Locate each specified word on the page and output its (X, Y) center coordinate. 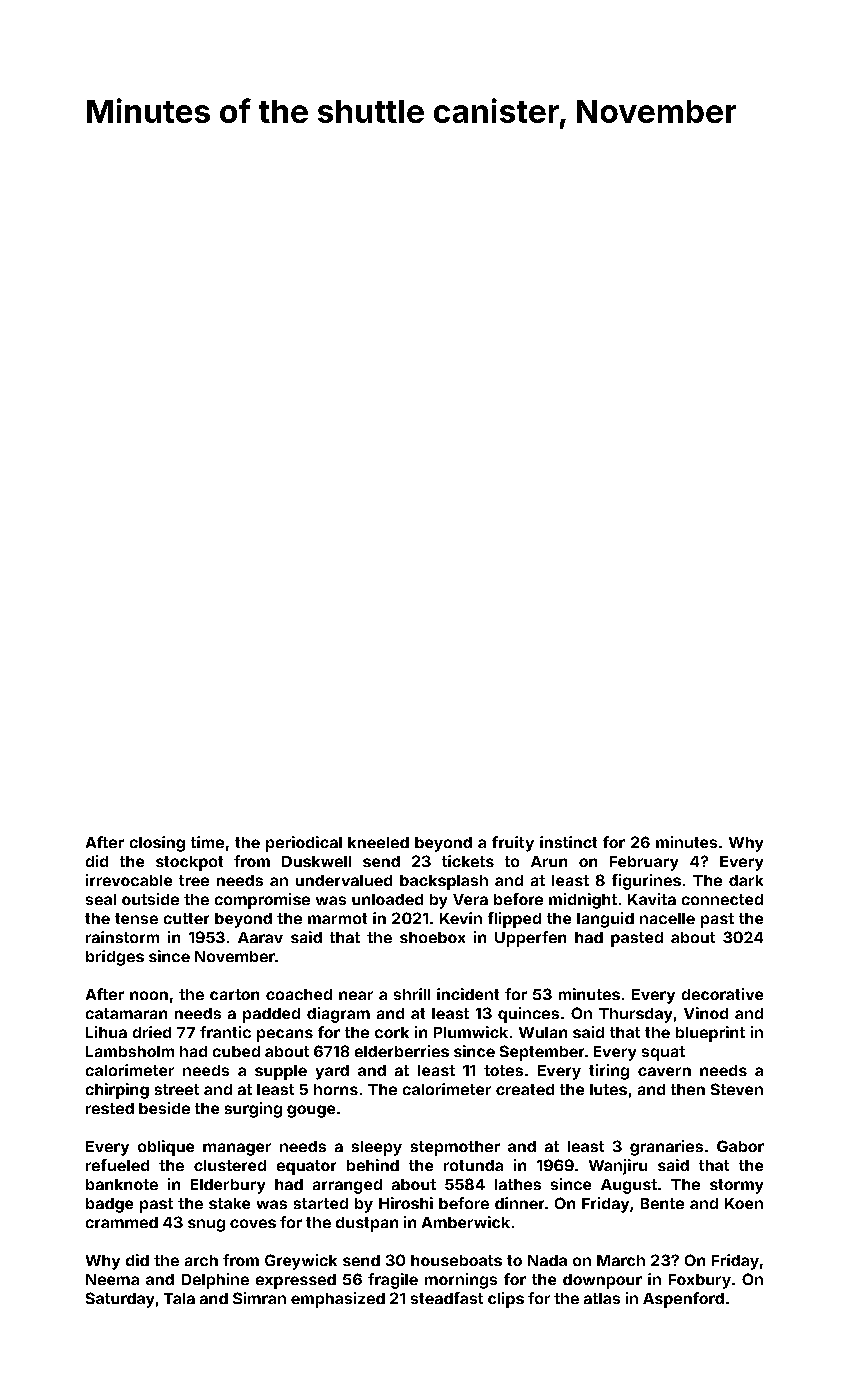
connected (722, 899)
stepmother (455, 1148)
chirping (117, 1091)
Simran (259, 1298)
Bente (662, 1203)
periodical (304, 844)
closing (157, 844)
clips (506, 1300)
